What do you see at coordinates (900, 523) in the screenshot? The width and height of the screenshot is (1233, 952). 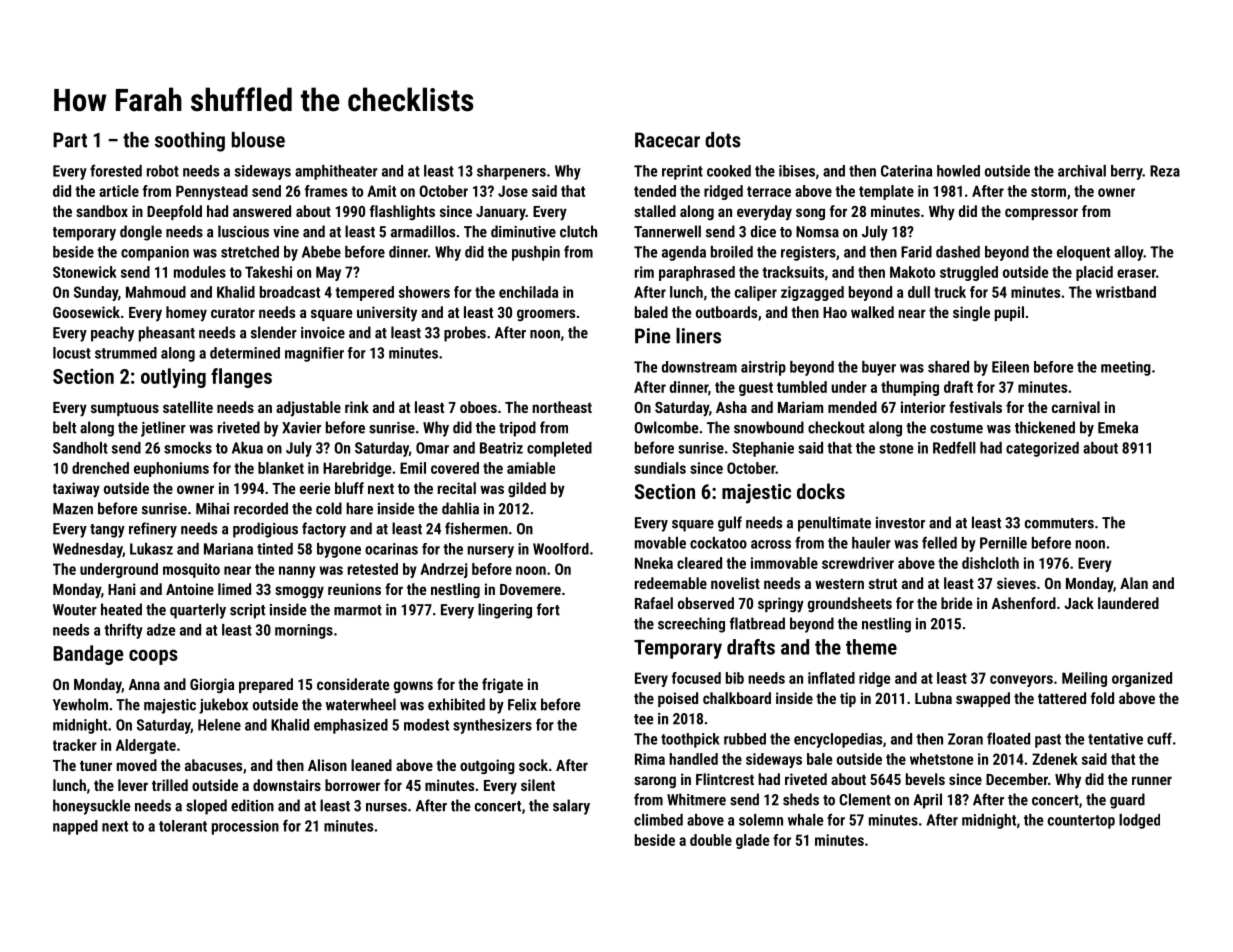 I see `investor` at bounding box center [900, 523].
